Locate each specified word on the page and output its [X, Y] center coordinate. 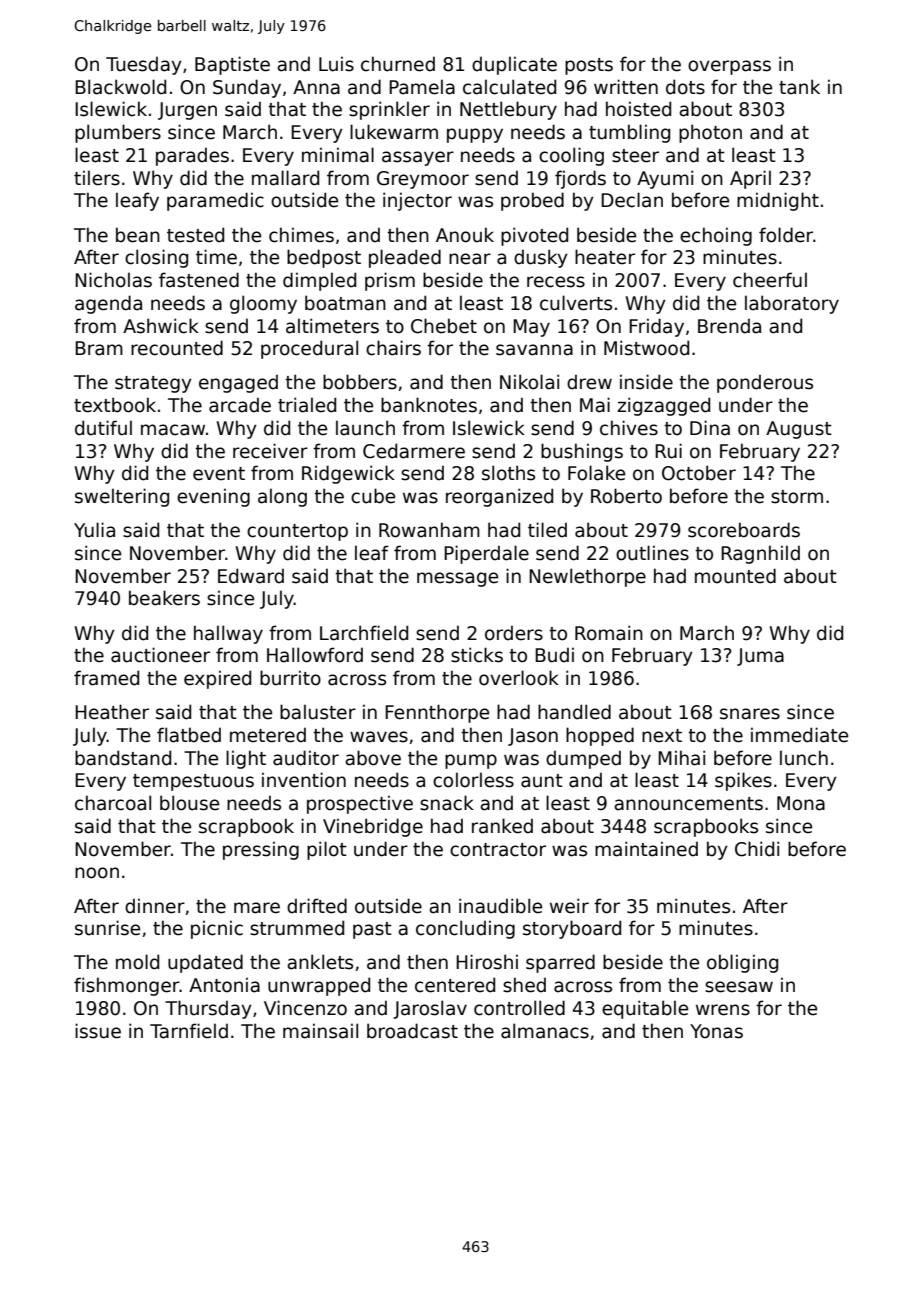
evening [213, 497]
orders [514, 633]
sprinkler [389, 110]
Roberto [626, 496]
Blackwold [120, 87]
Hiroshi [487, 962]
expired [217, 679]
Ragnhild [760, 554]
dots [685, 87]
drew [589, 382]
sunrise [107, 928]
